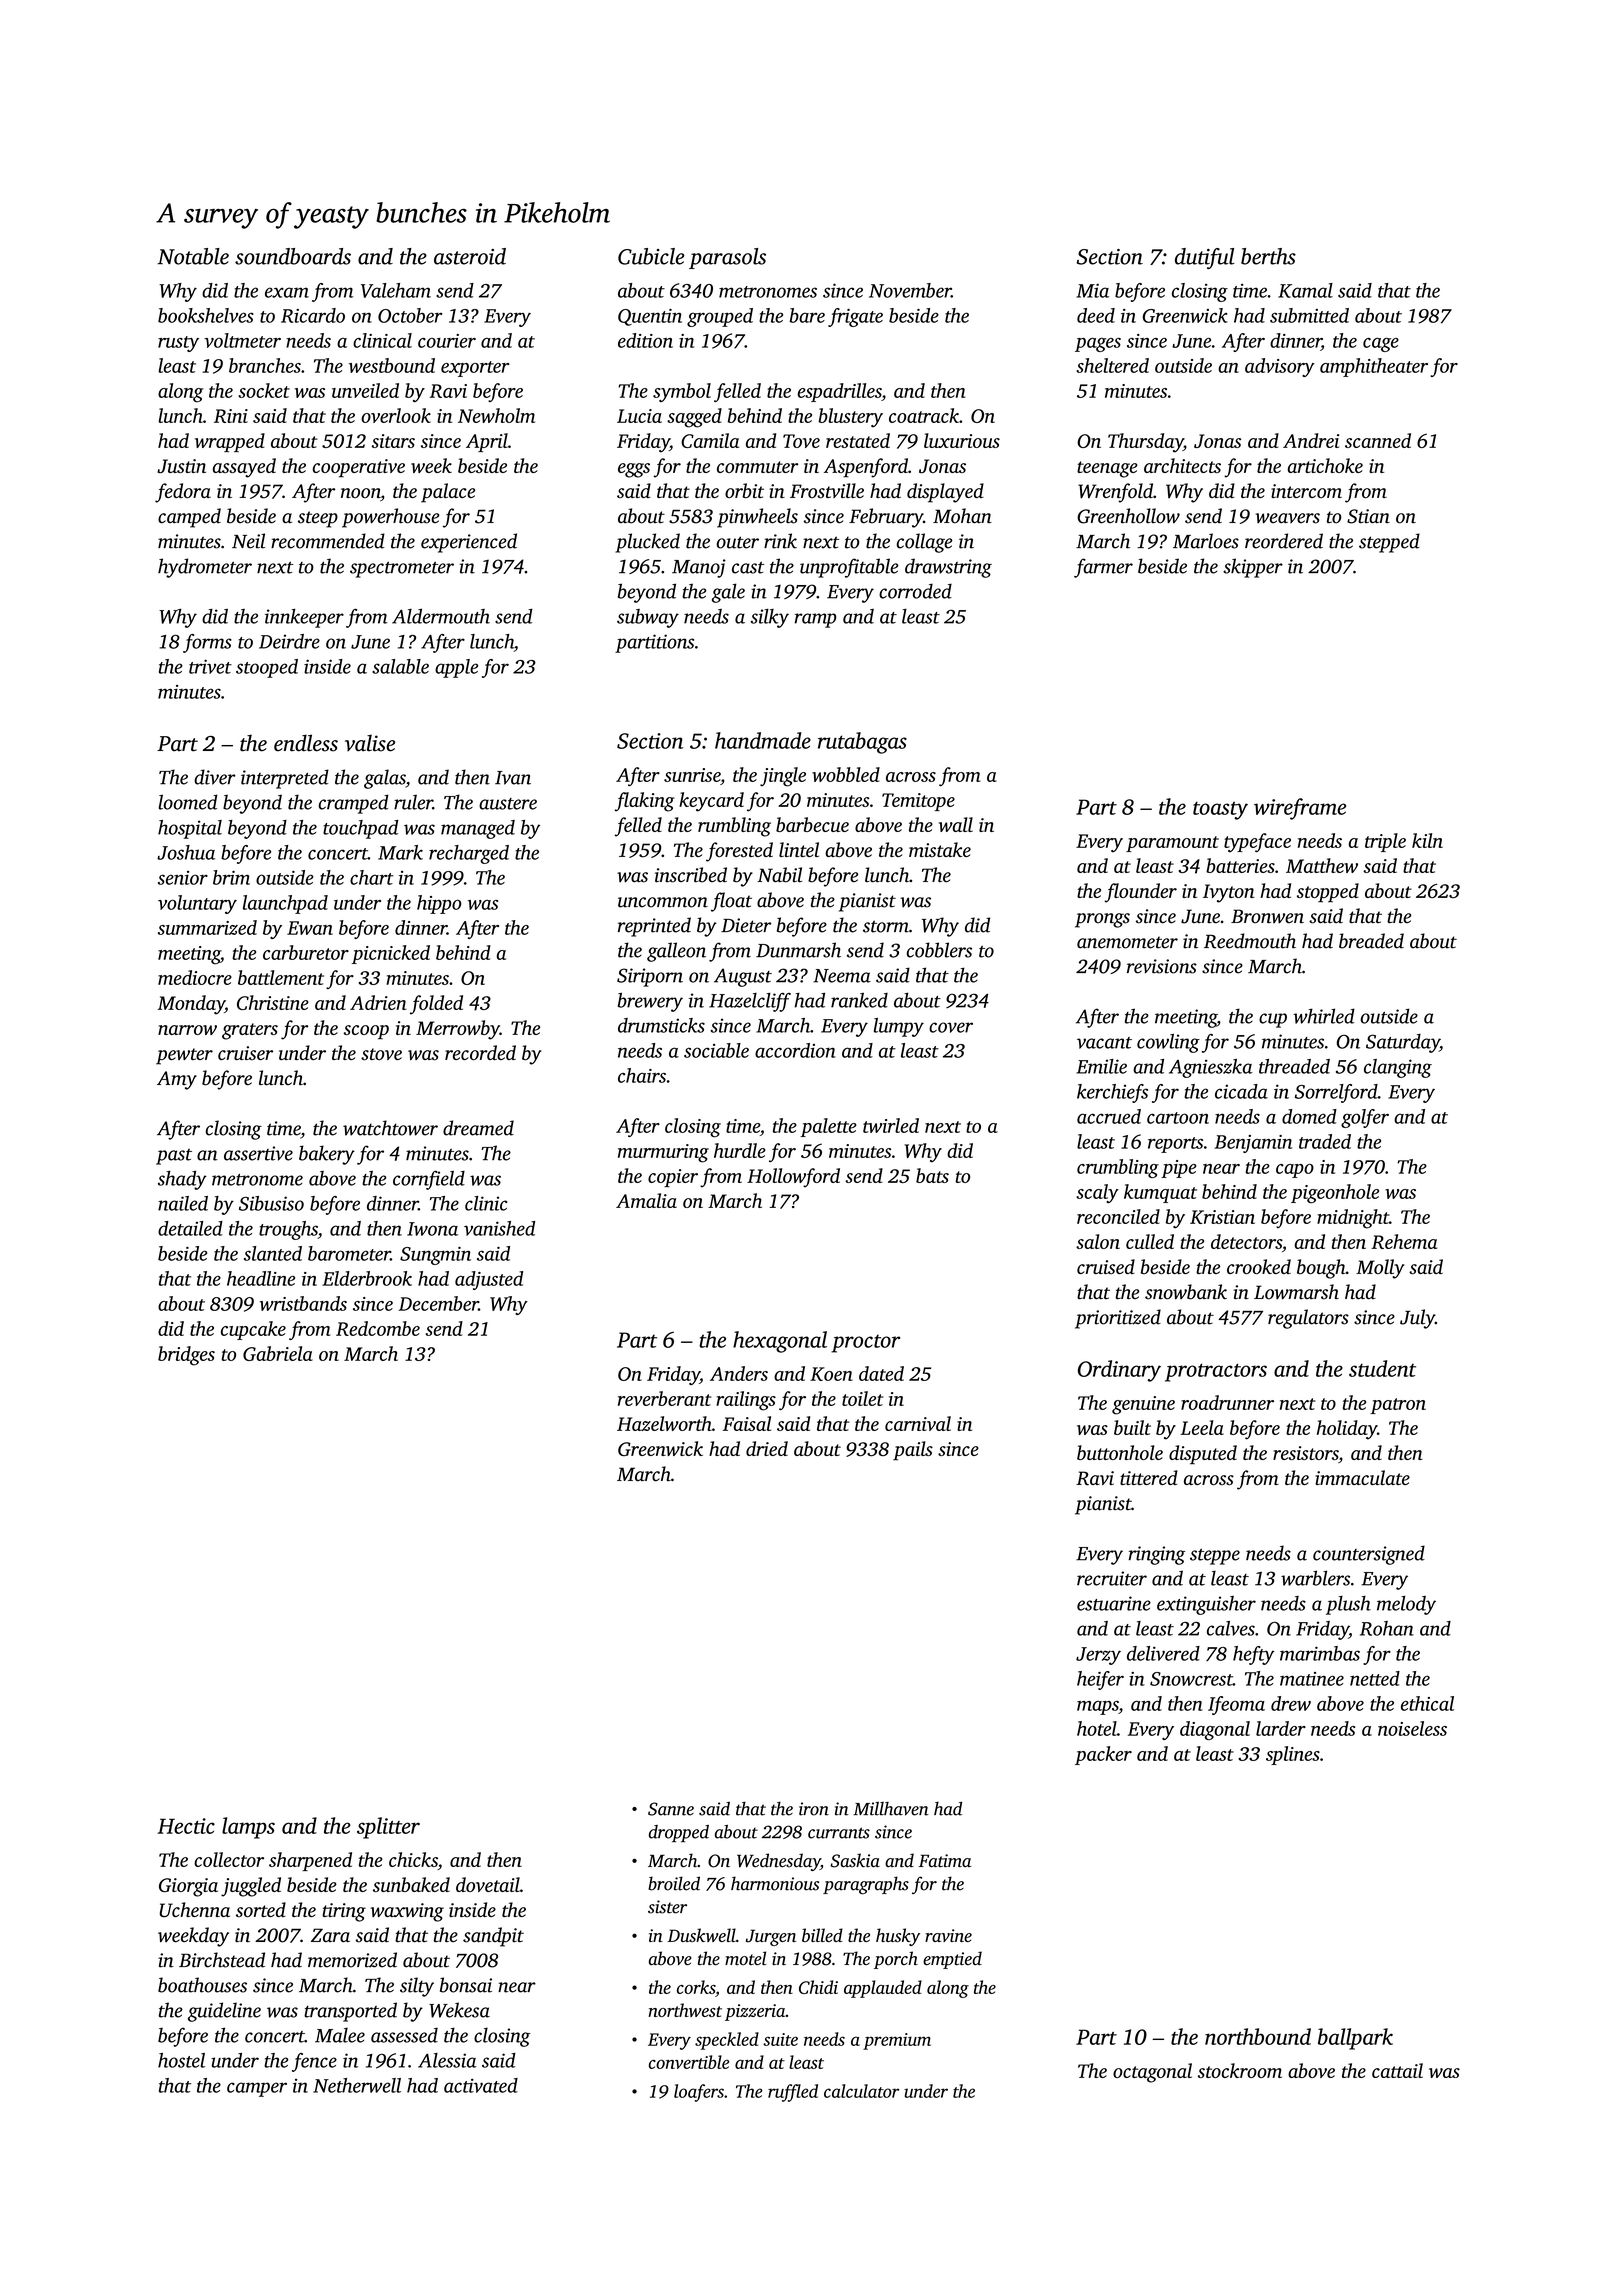  Describe the element at coordinates (1309, 315) in the screenshot. I see `submitted` at that location.
